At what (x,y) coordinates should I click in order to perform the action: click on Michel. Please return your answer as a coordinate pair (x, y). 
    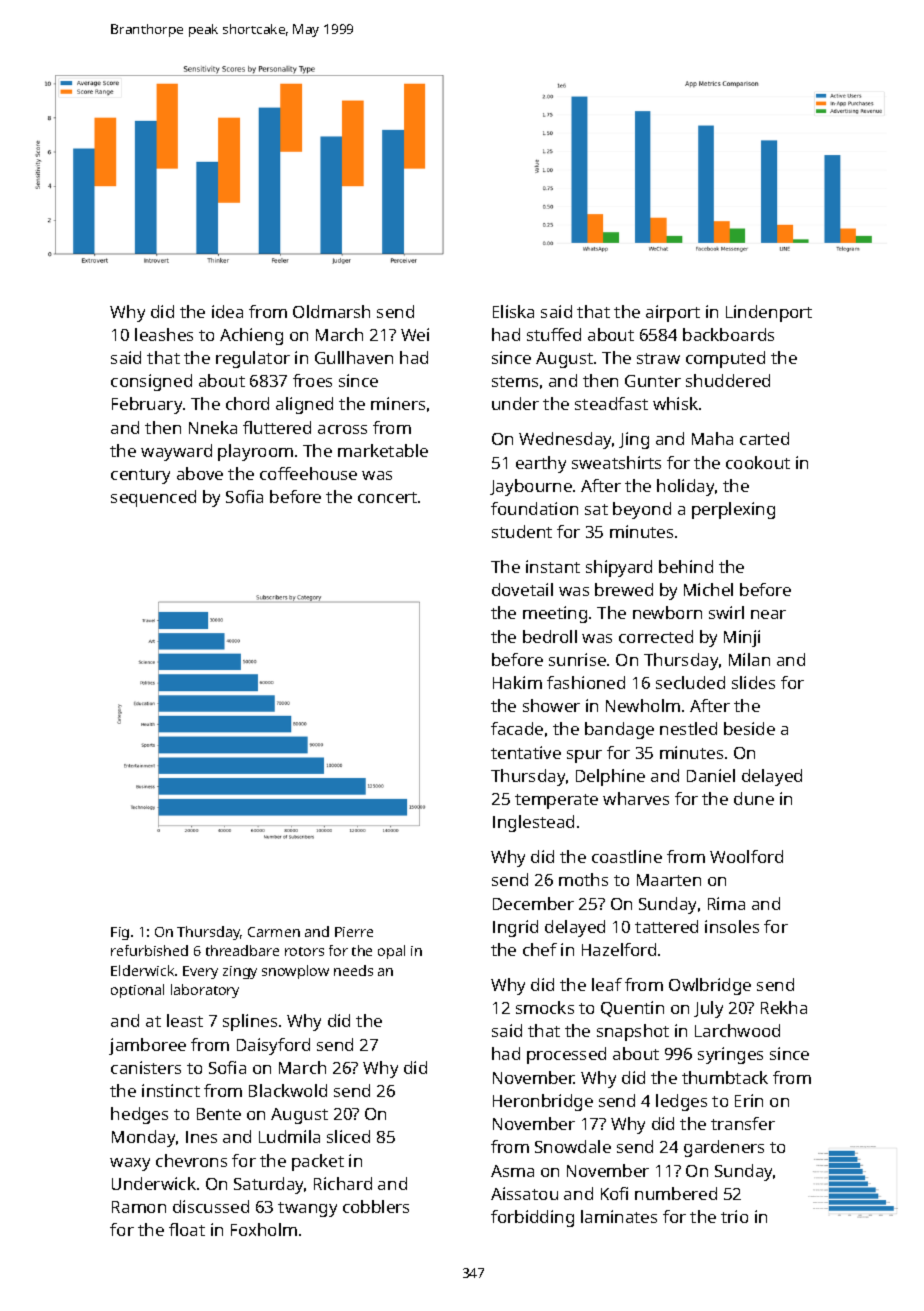
    Looking at the image, I should click on (708, 589).
